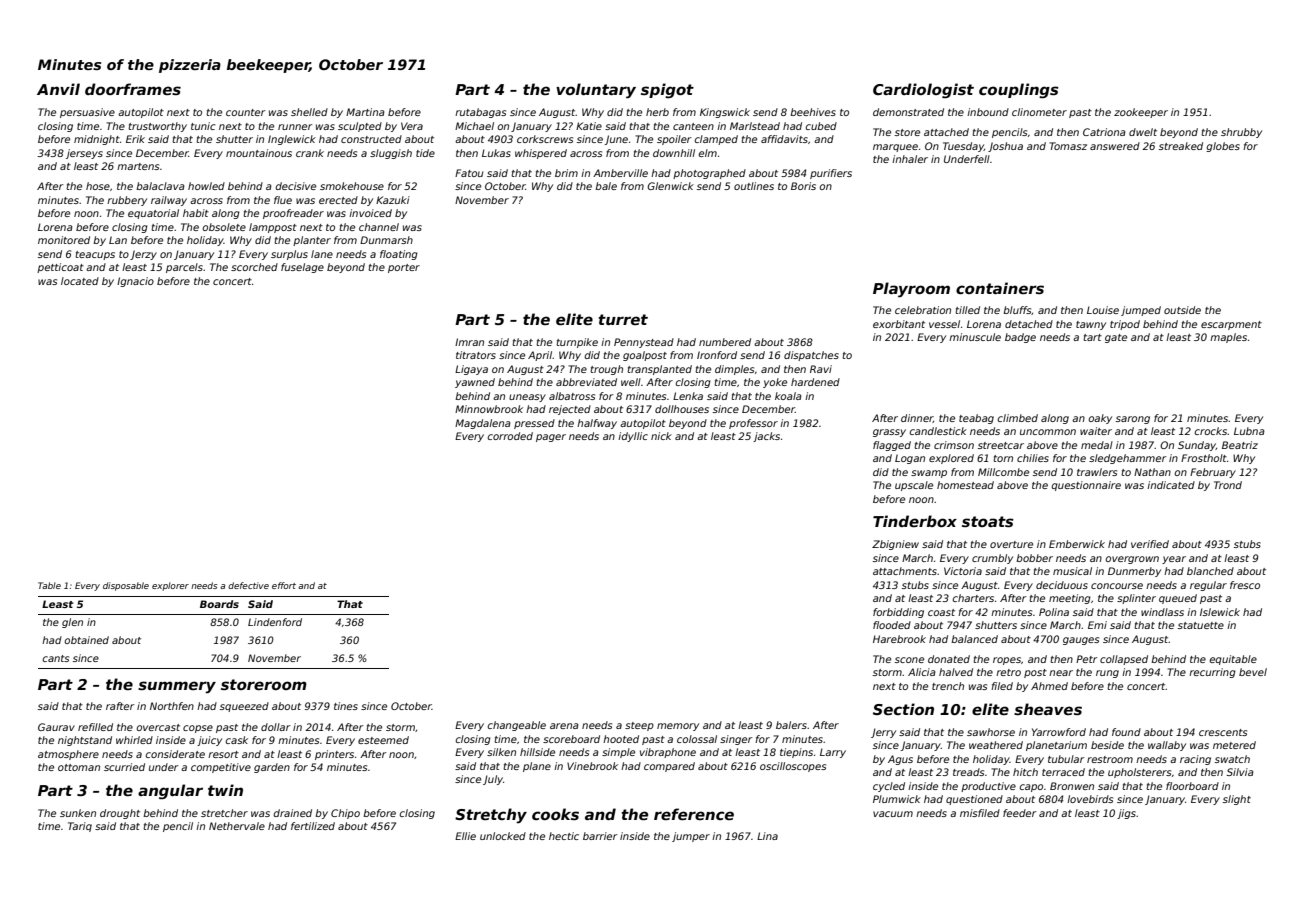 The height and width of the document is (924, 1308). I want to click on nick, so click(661, 436).
